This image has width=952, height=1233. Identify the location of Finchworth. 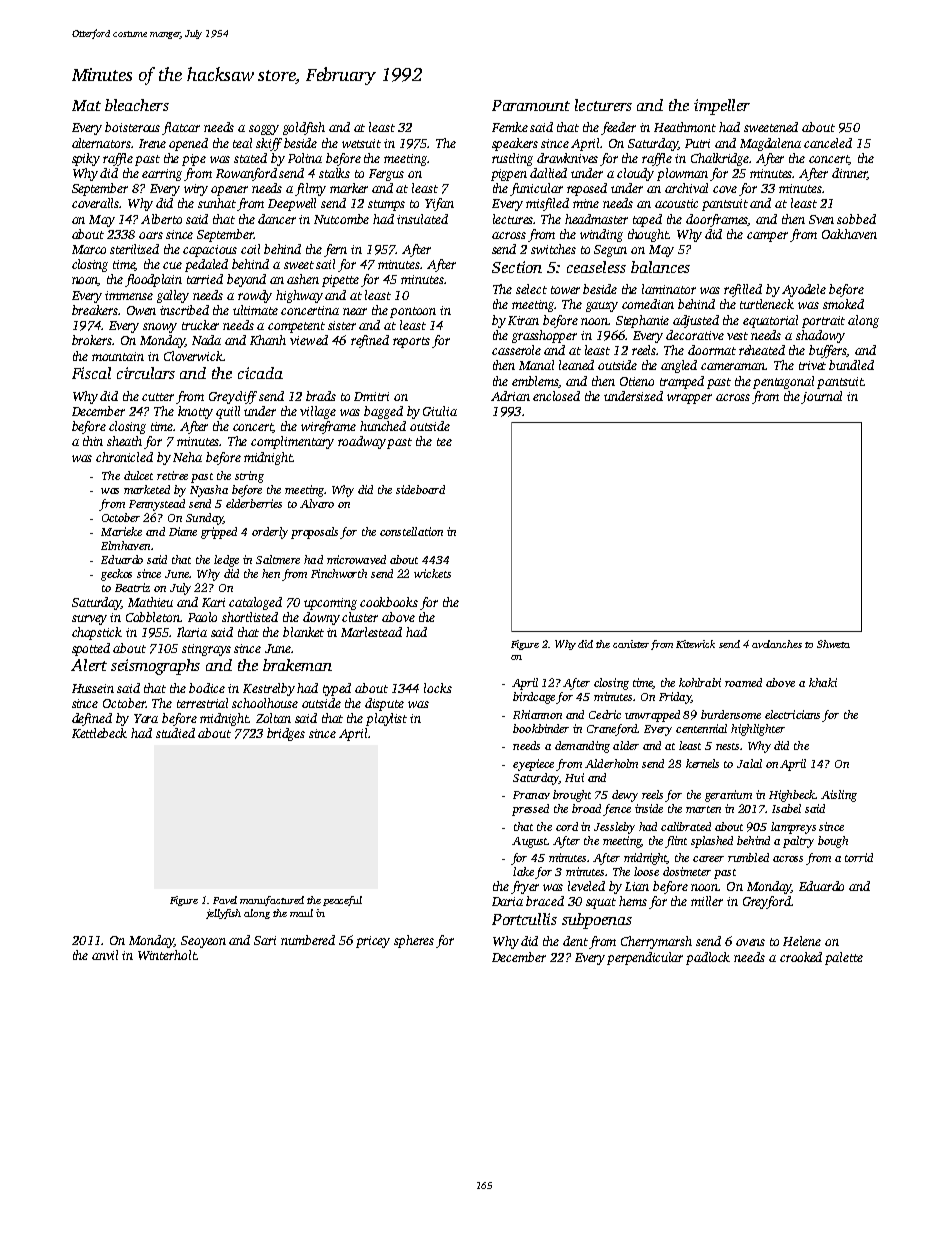
(339, 573).
